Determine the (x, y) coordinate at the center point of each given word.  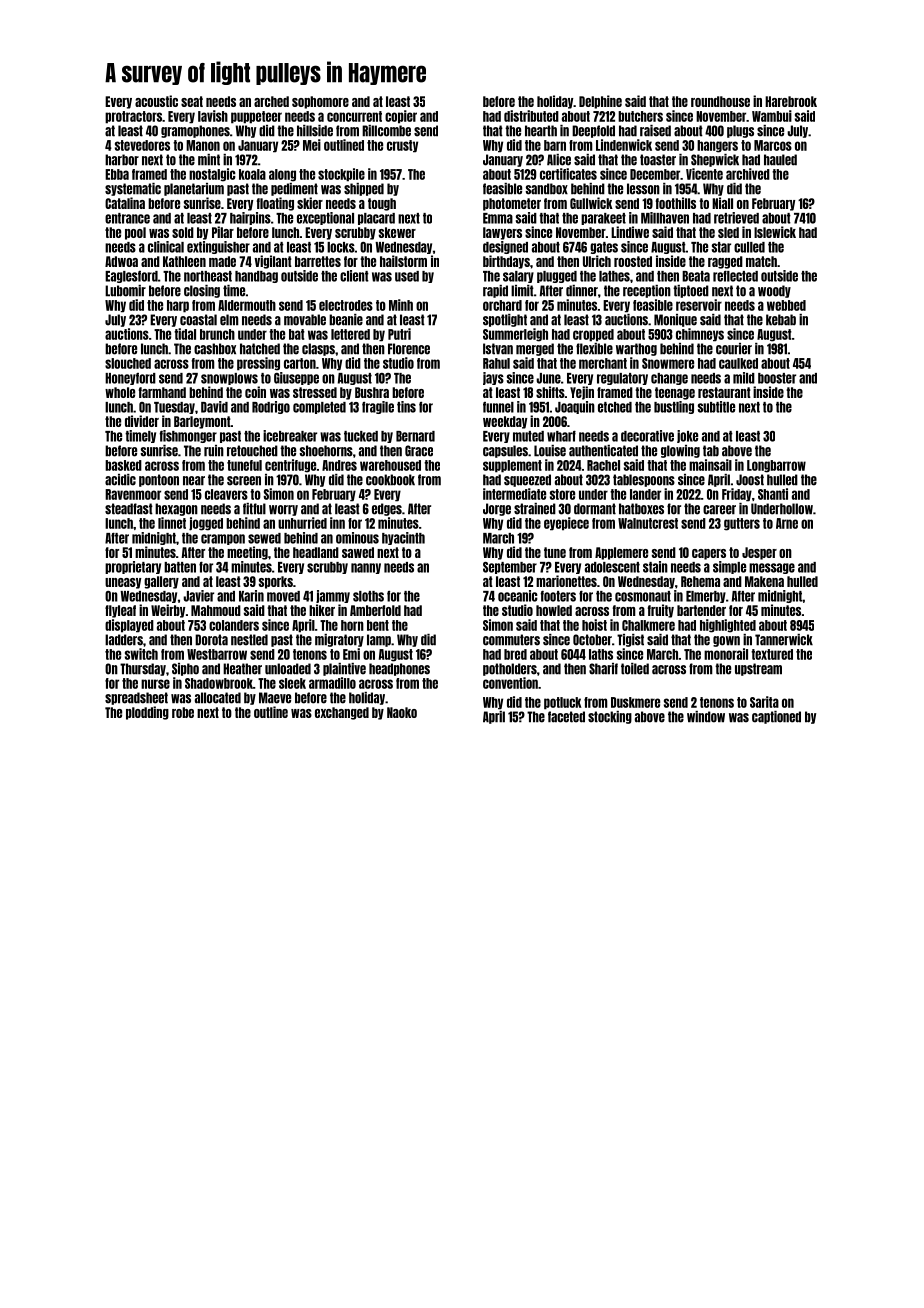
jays (493, 378)
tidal (185, 334)
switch (141, 654)
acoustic (156, 101)
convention (510, 683)
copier (401, 117)
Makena (764, 581)
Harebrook (791, 101)
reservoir (699, 305)
